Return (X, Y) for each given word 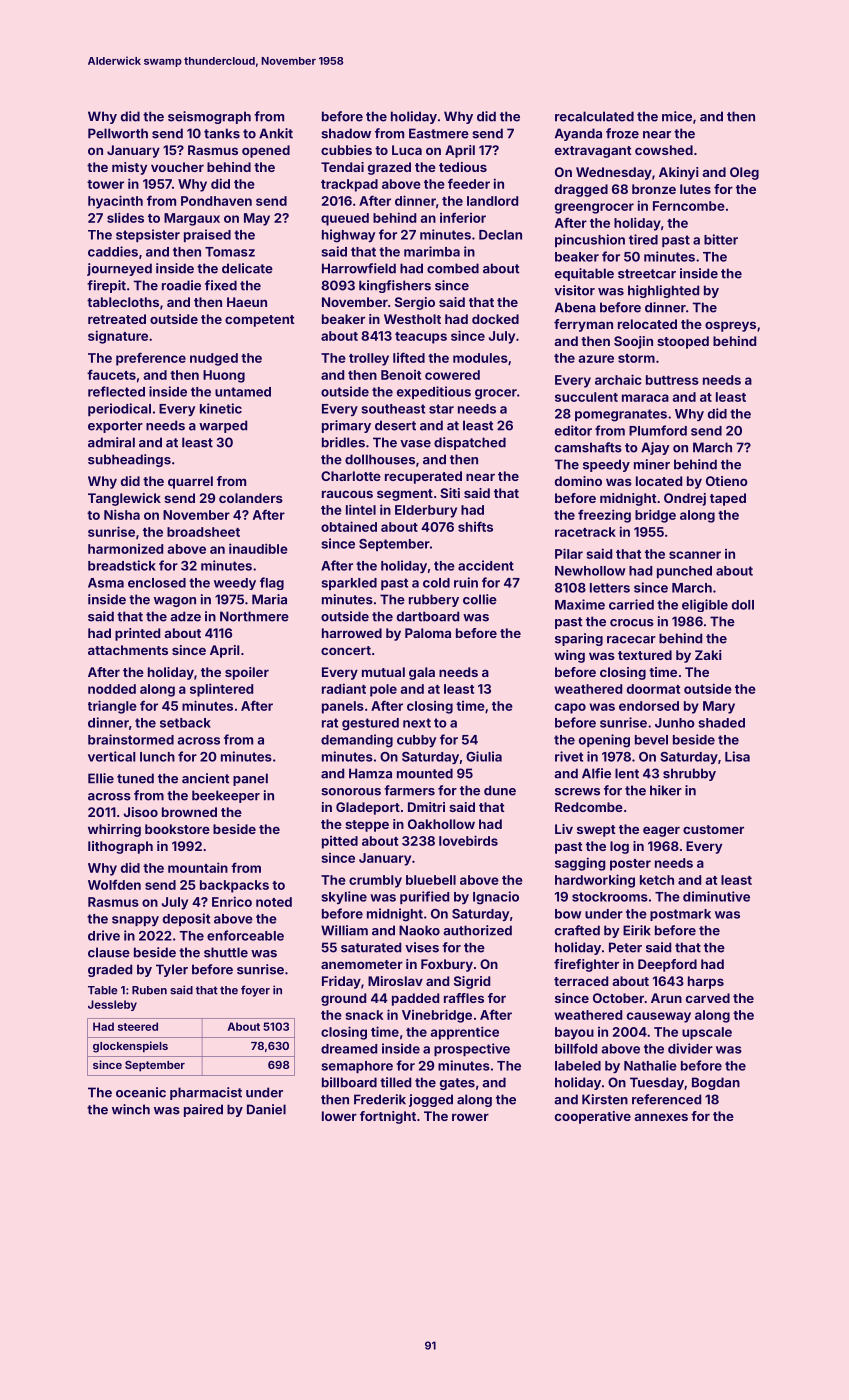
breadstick (122, 565)
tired (643, 239)
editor (573, 430)
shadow (346, 133)
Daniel (266, 1109)
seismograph (209, 117)
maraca (645, 398)
